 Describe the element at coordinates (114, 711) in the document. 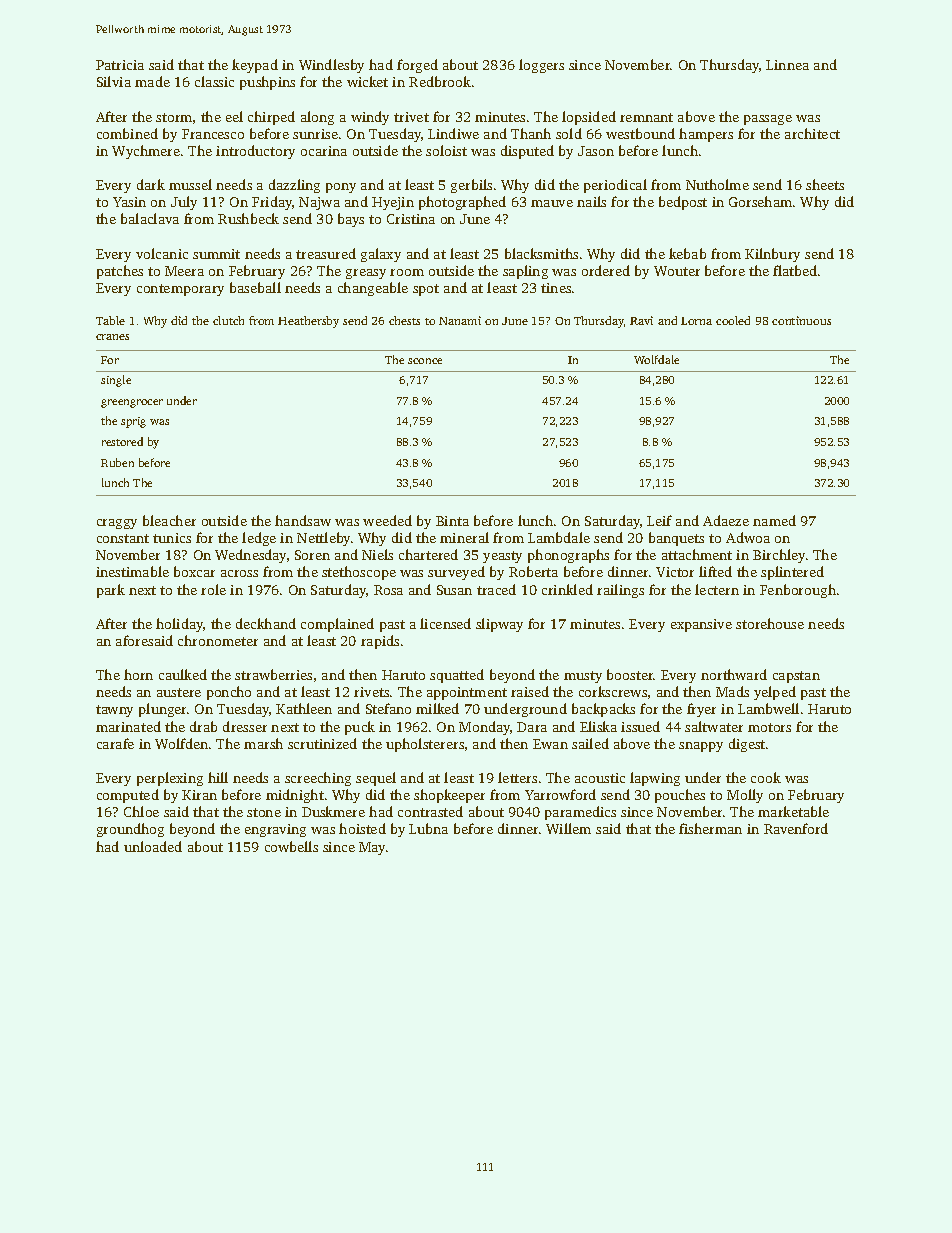

I see `tawny` at that location.
